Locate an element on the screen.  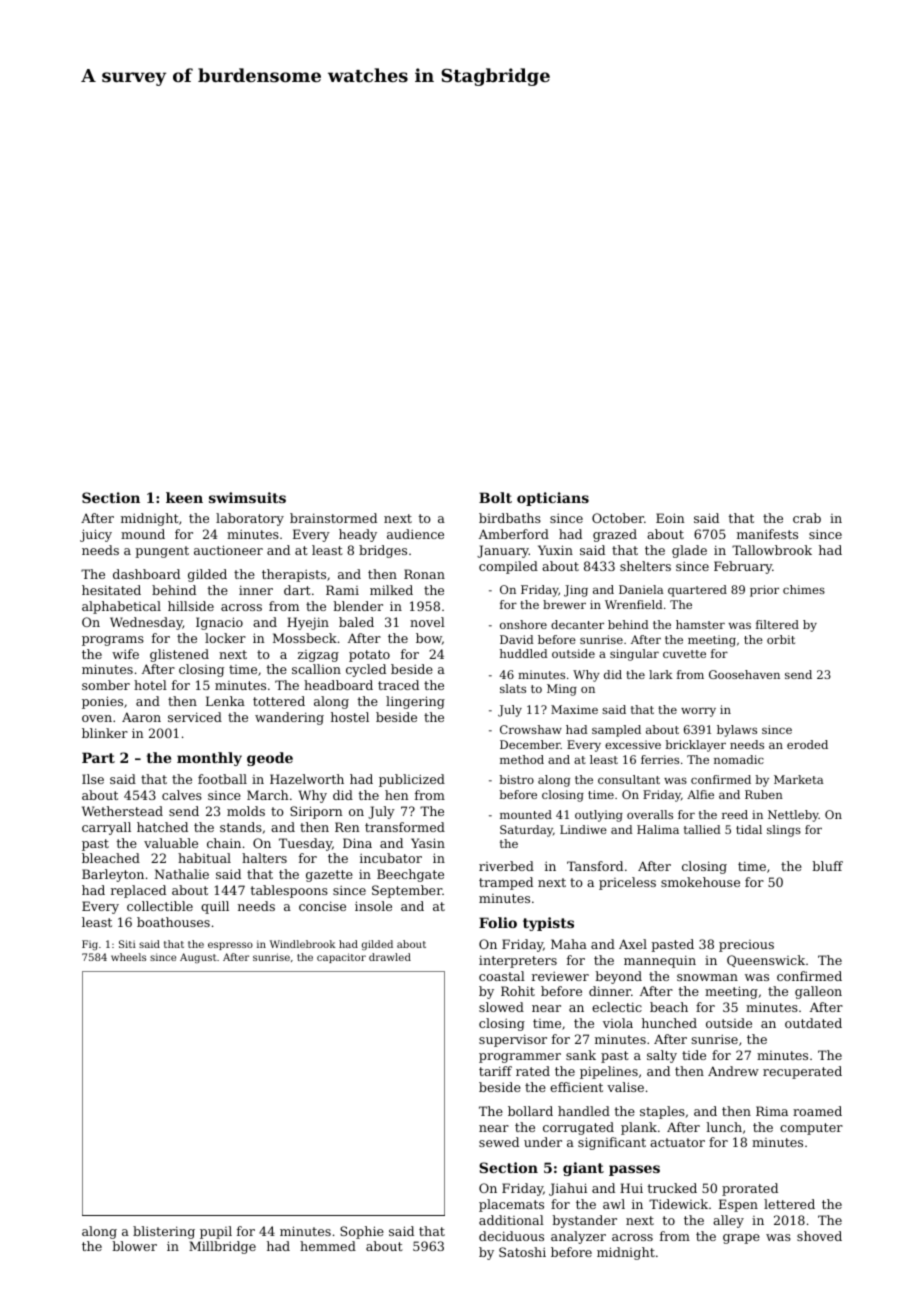
Part is located at coordinates (98, 757).
